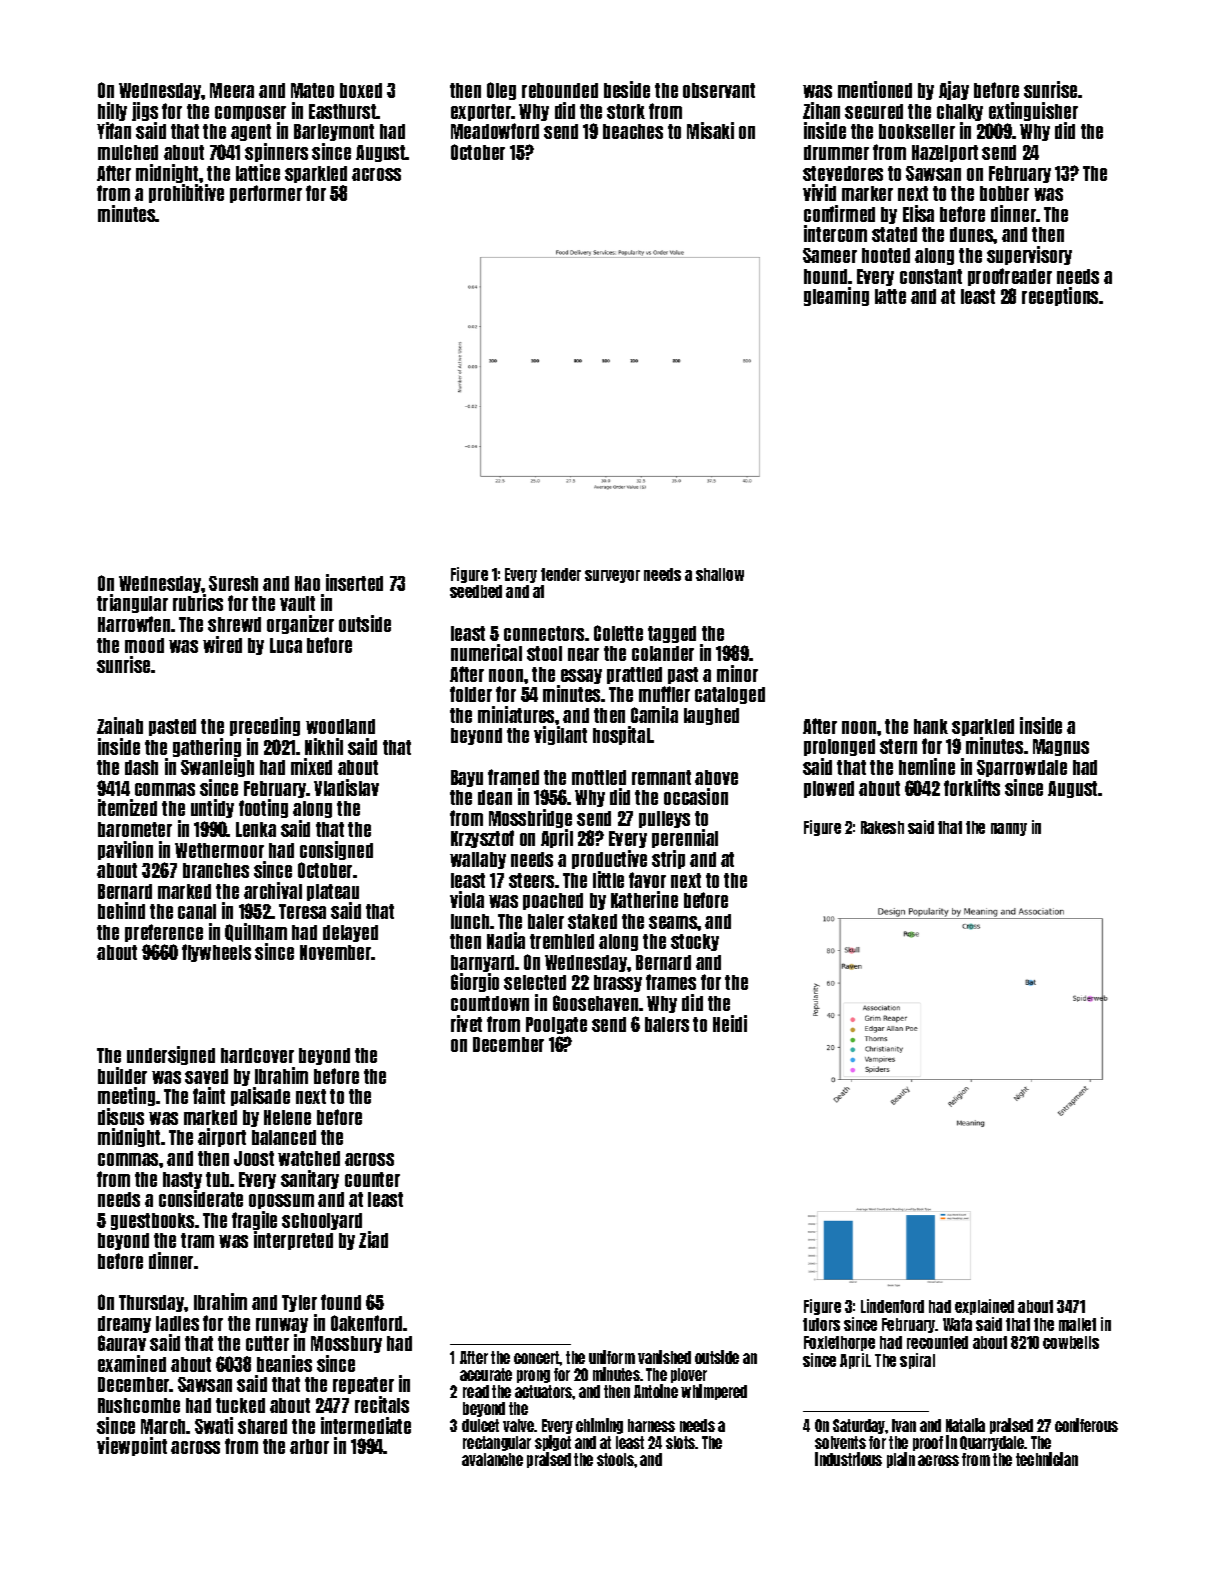 The image size is (1217, 1575). Describe the element at coordinates (710, 130) in the screenshot. I see `Misaki` at that location.
